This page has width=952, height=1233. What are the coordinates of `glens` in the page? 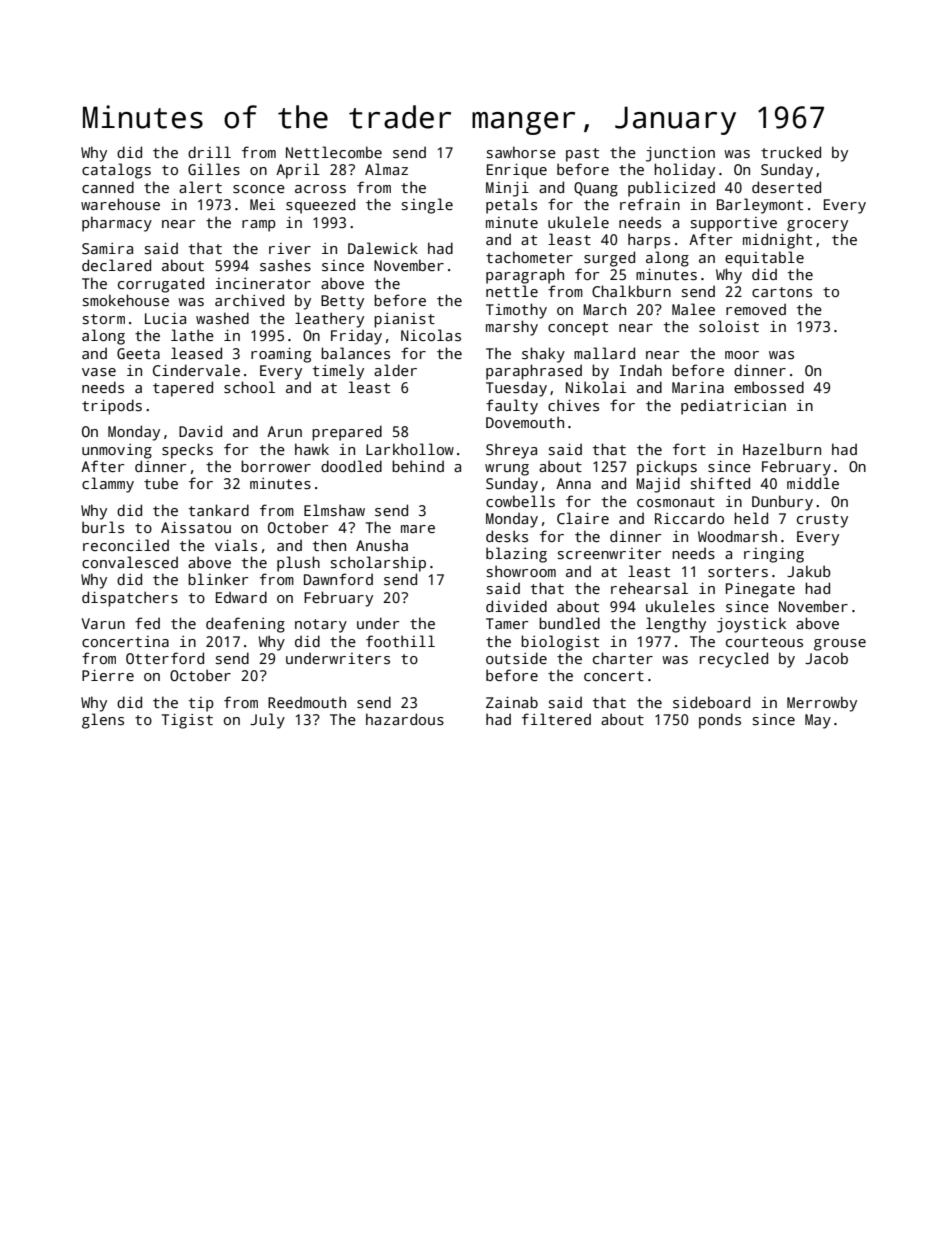 It's located at (103, 721).
